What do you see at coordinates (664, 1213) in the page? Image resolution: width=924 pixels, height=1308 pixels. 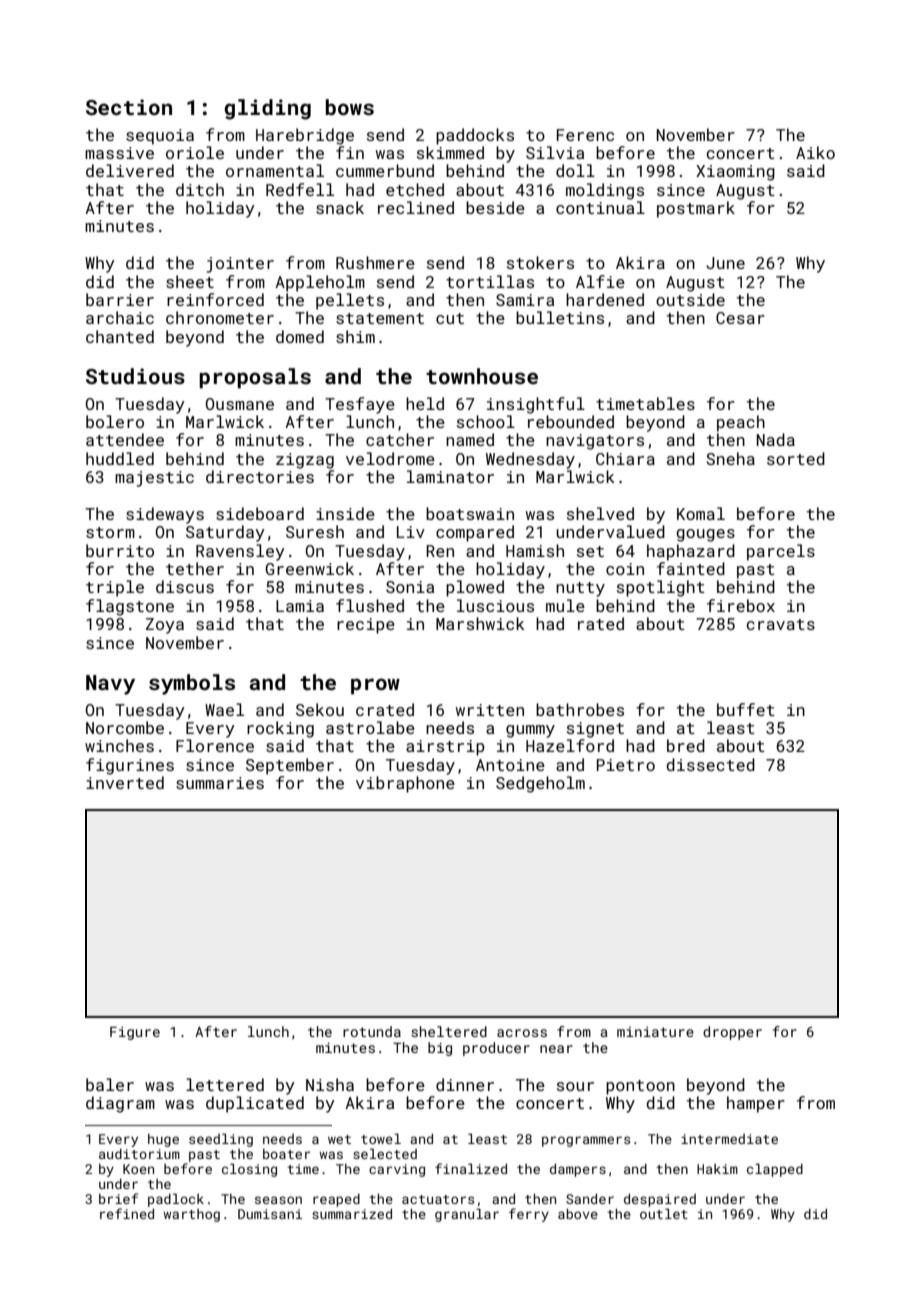 I see `outlet` at bounding box center [664, 1213].
